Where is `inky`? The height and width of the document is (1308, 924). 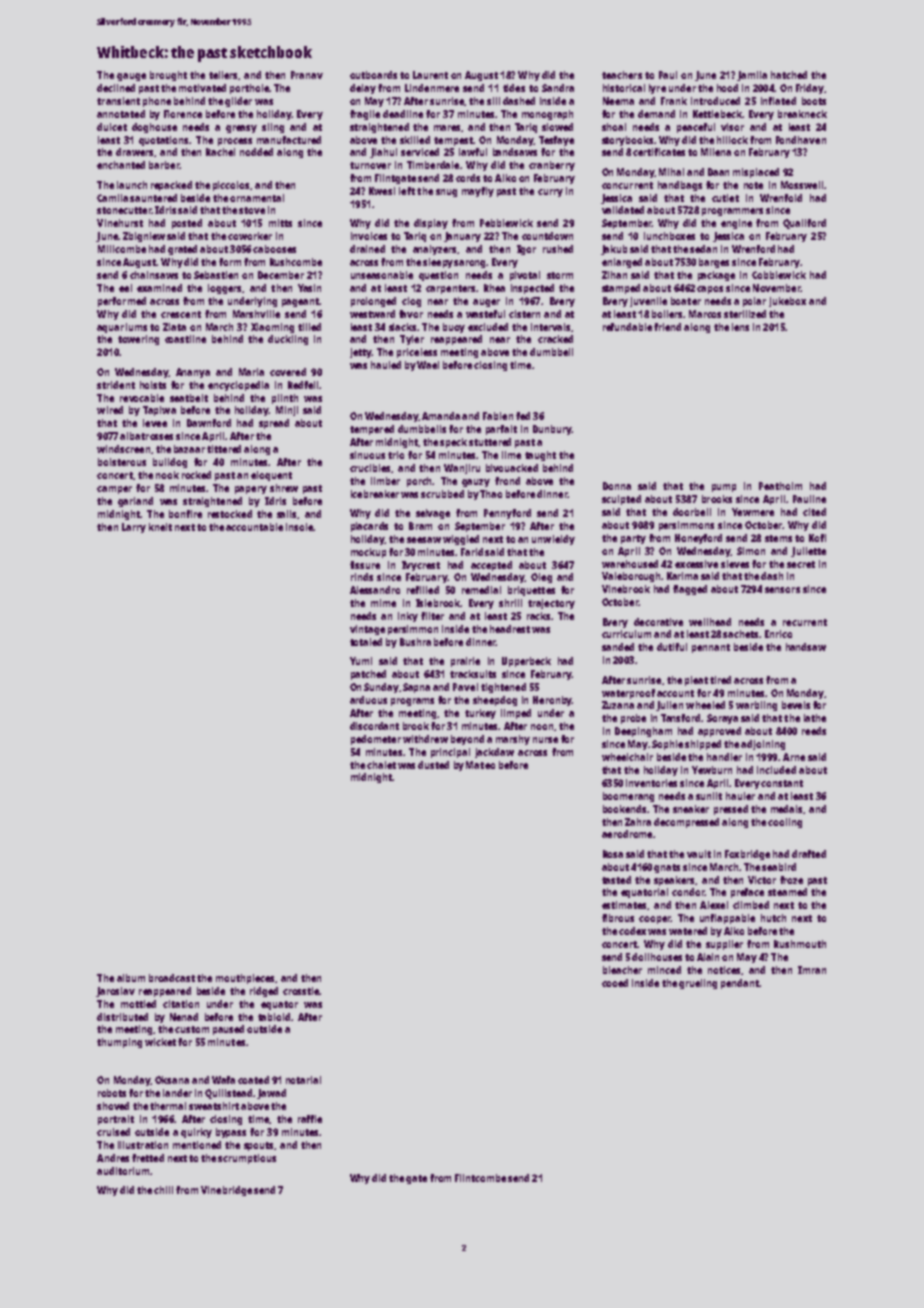 inky is located at coordinates (408, 617).
